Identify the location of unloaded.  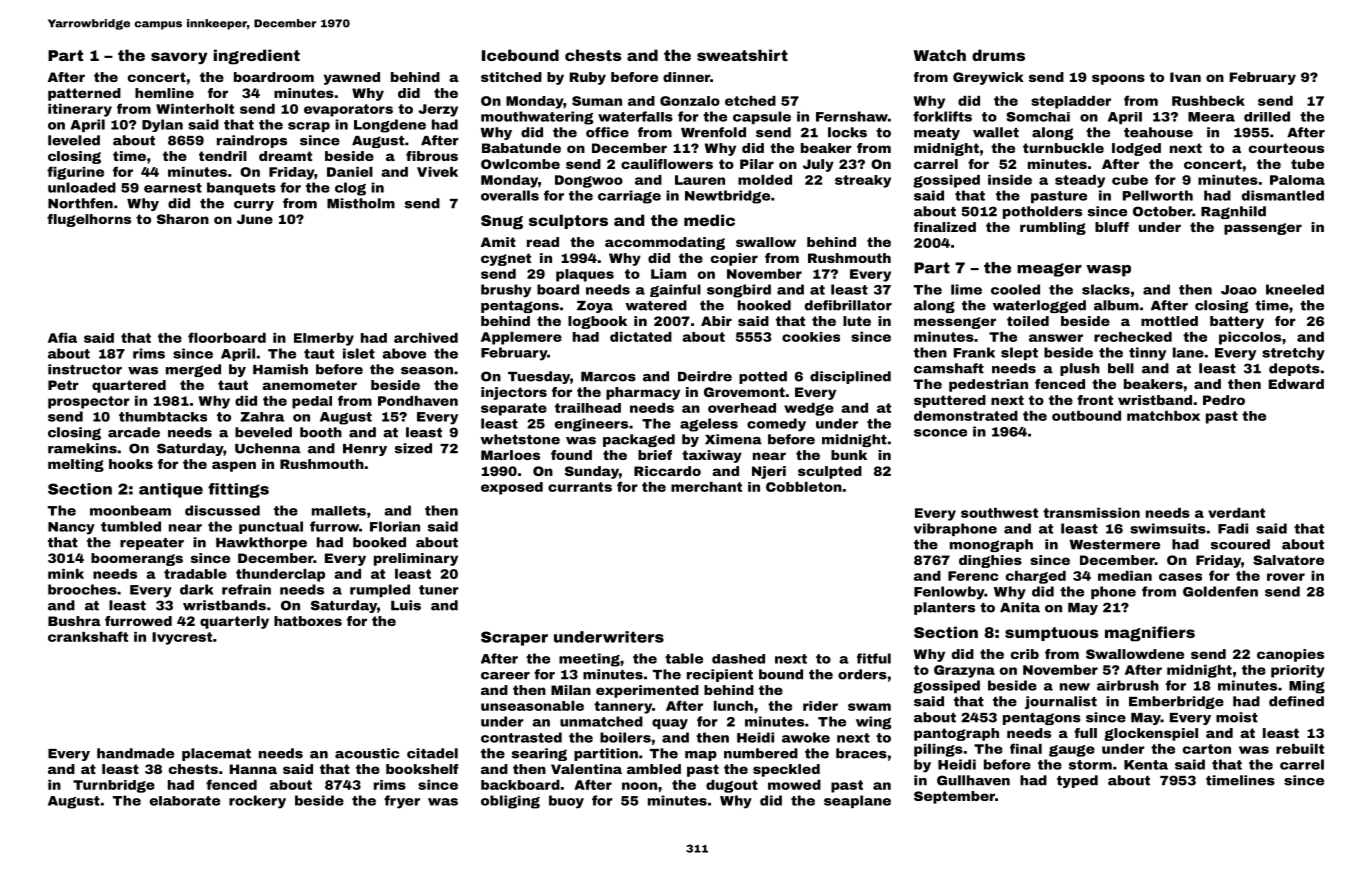
(82, 187).
